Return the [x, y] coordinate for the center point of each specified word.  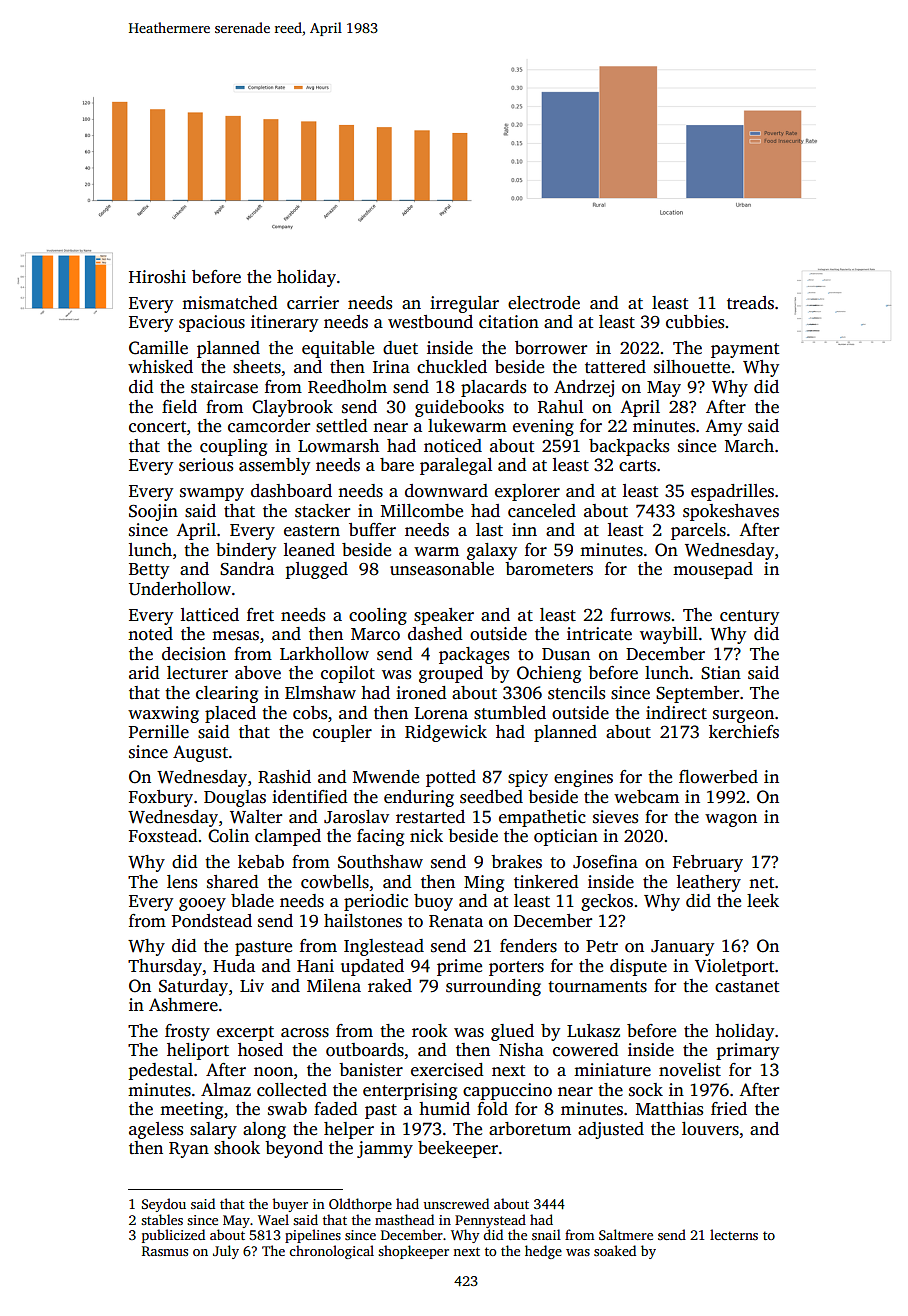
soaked [615, 1250]
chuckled [452, 367]
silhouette [692, 367]
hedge [543, 1252]
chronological [331, 1252]
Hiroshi [157, 277]
